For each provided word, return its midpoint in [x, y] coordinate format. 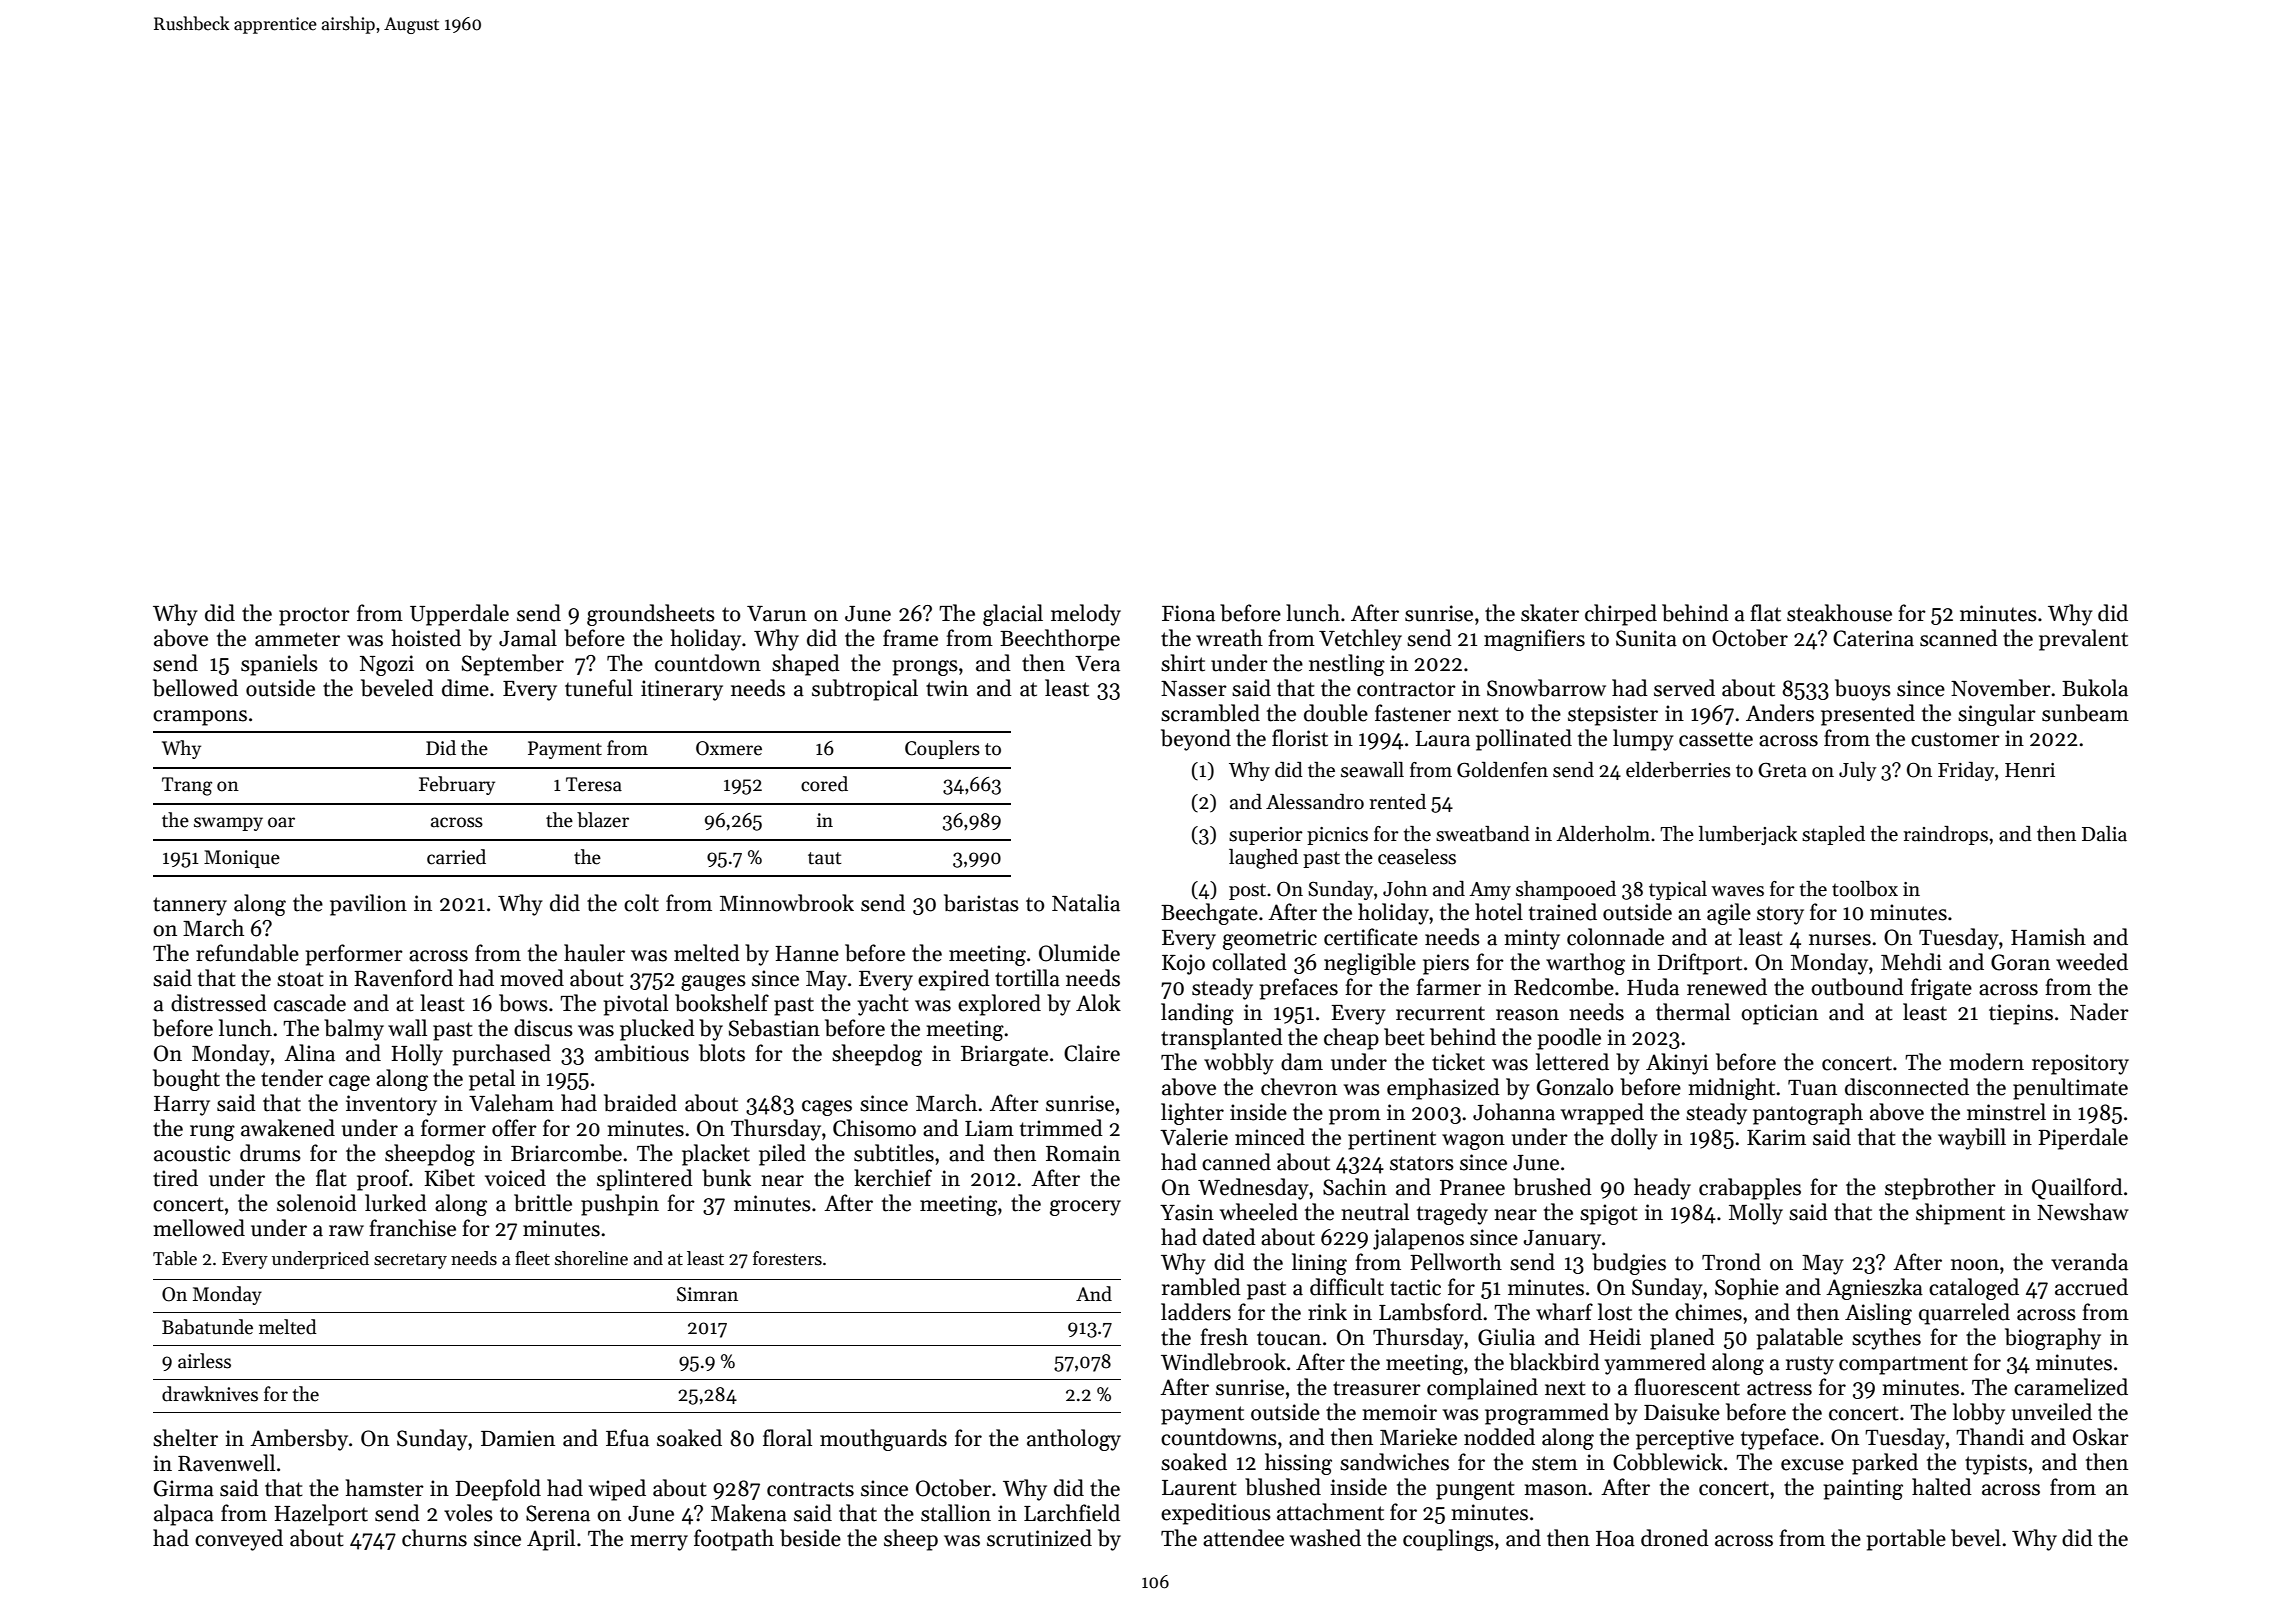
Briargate [1004, 1055]
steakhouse [1839, 613]
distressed [219, 1003]
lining [1319, 1264]
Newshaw [2083, 1212]
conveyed [239, 1540]
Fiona [1188, 613]
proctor [314, 616]
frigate [1941, 989]
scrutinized [1039, 1538]
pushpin [620, 1205]
